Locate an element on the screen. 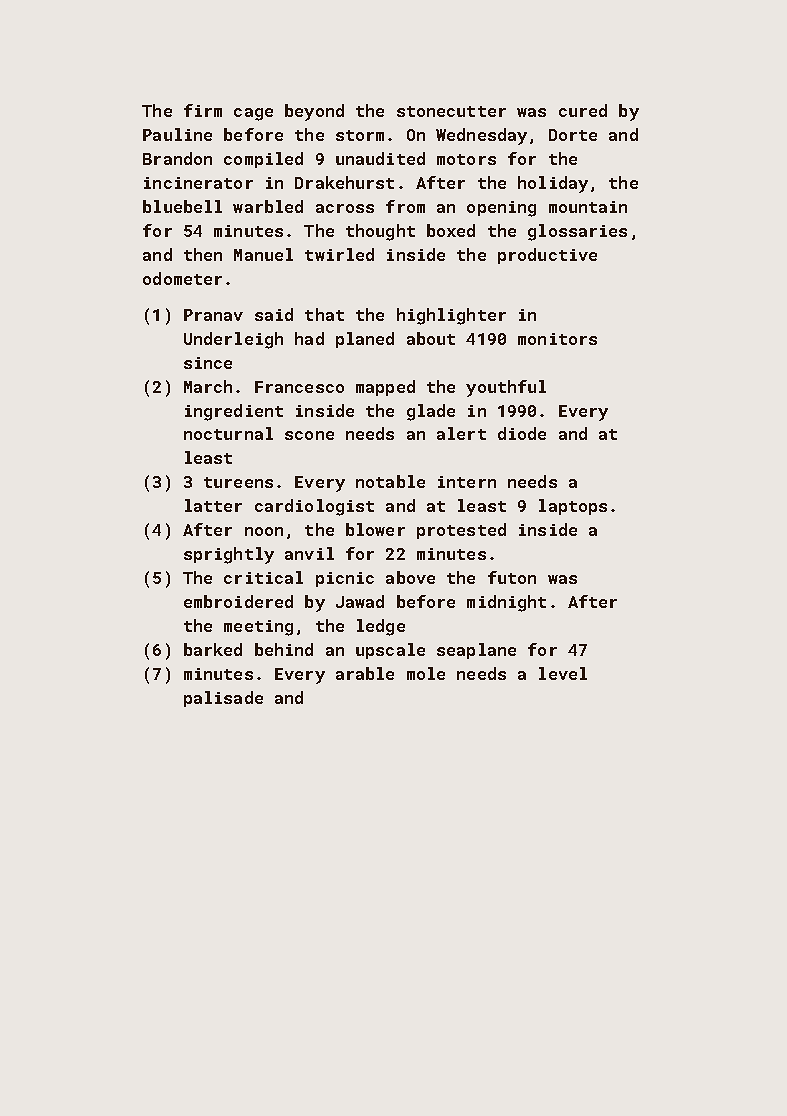 Image resolution: width=787 pixels, height=1116 pixels. notable is located at coordinates (390, 481).
